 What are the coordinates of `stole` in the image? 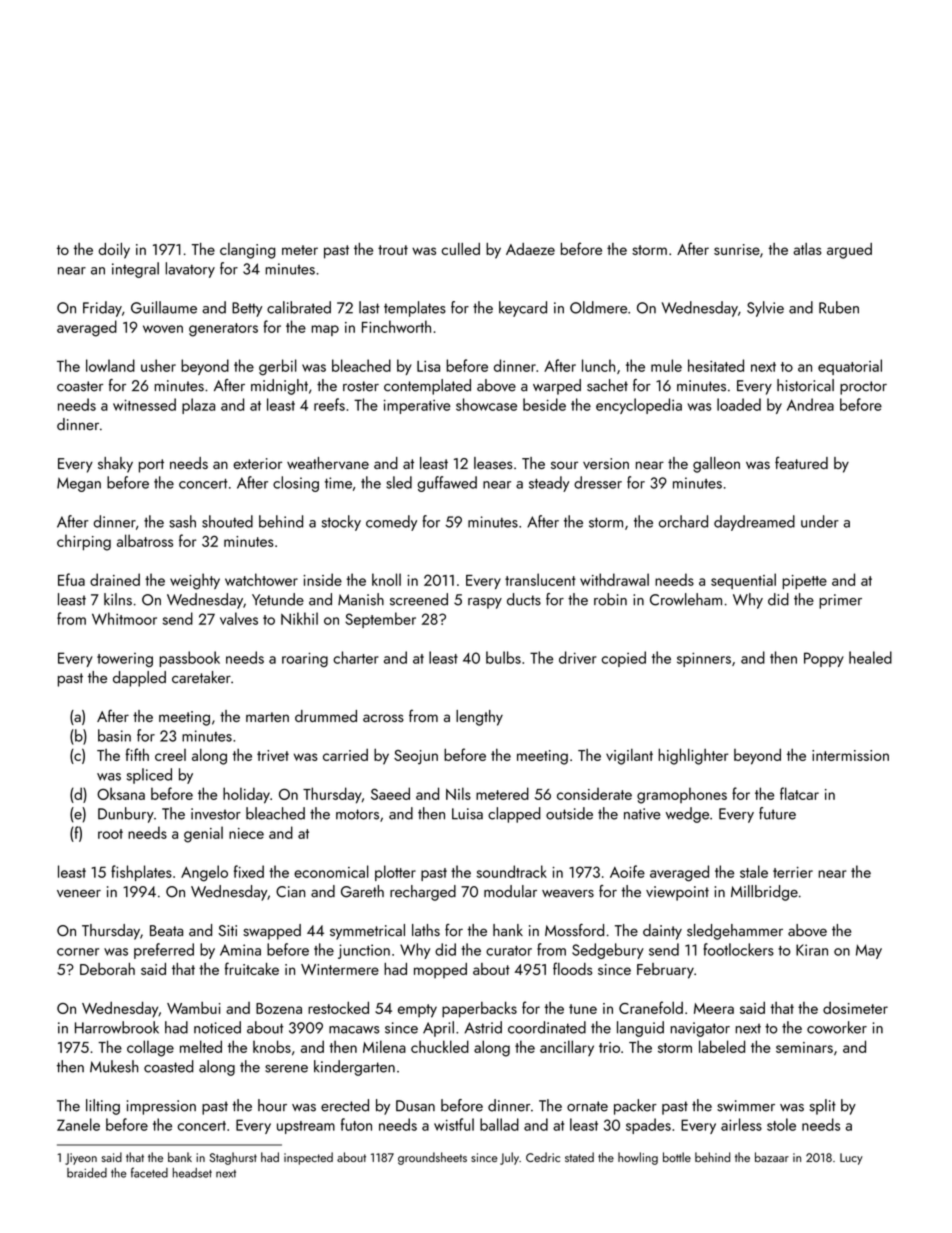 It's located at (781, 1124).
